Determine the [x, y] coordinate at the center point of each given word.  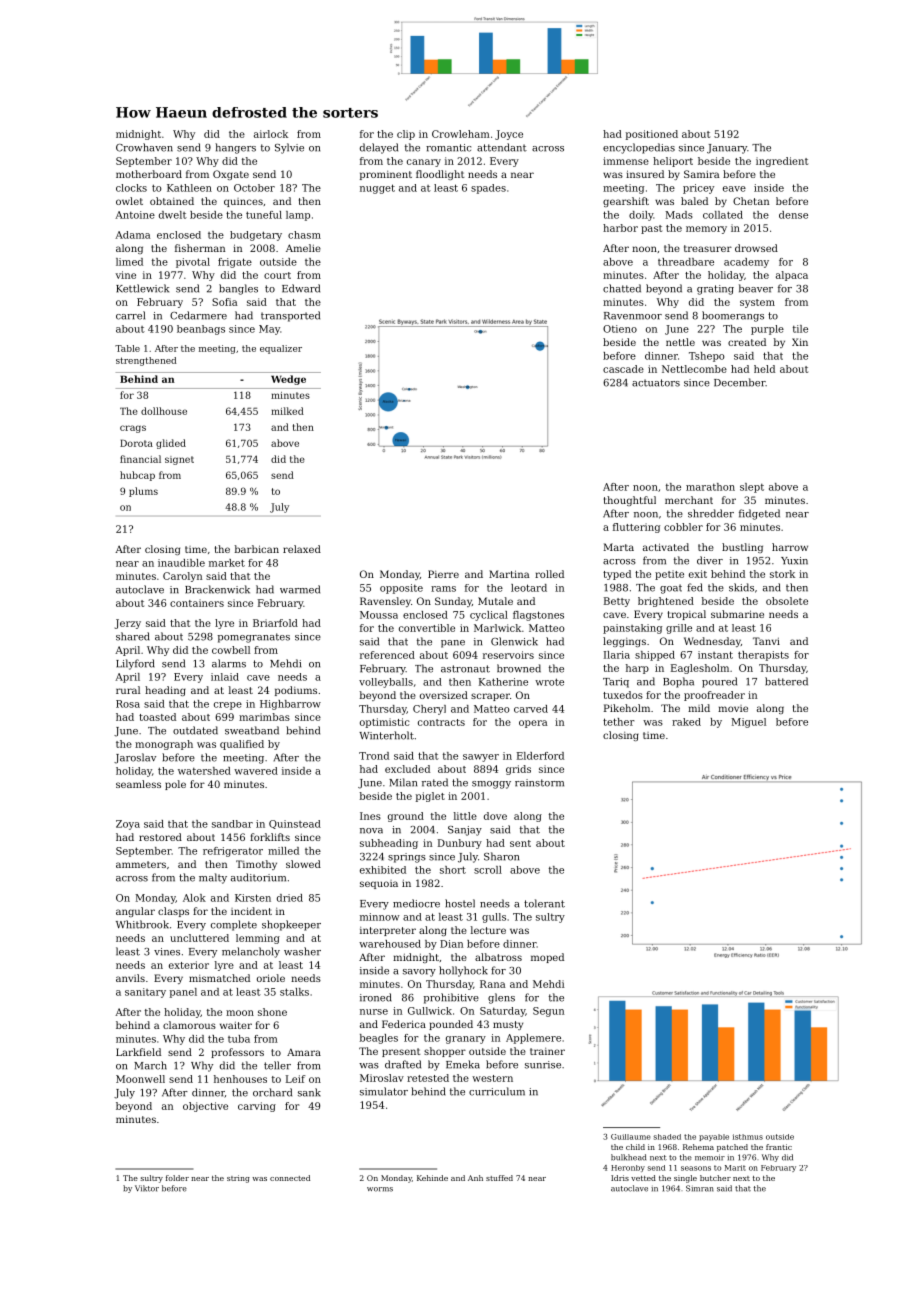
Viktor [147, 1188]
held [764, 369]
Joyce [509, 135]
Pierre [443, 574]
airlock [271, 134]
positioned [652, 135]
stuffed [499, 1178]
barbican [257, 549]
